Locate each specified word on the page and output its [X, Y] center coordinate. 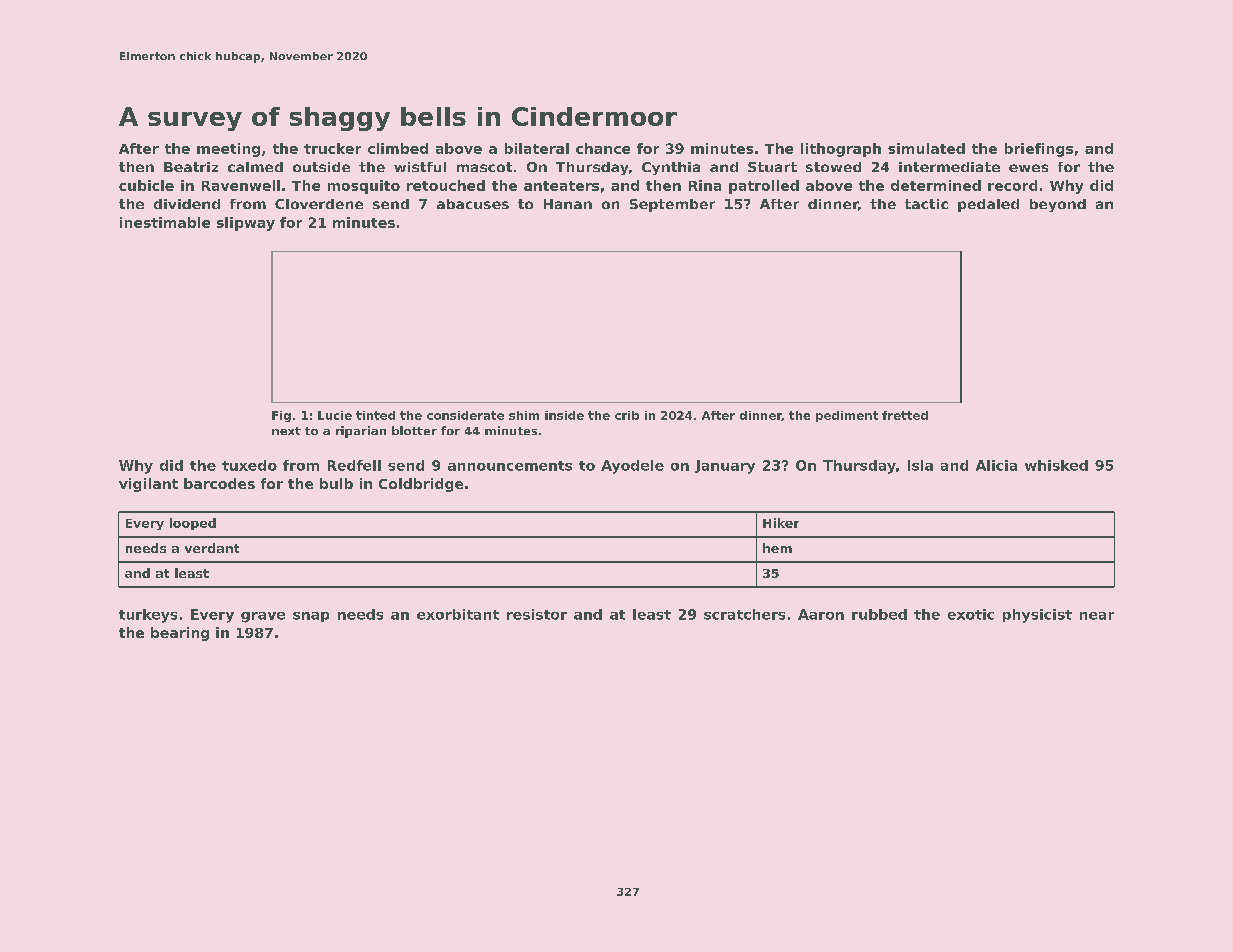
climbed [398, 148]
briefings [1039, 150]
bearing [180, 634]
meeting [228, 150]
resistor [537, 614]
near [1097, 616]
